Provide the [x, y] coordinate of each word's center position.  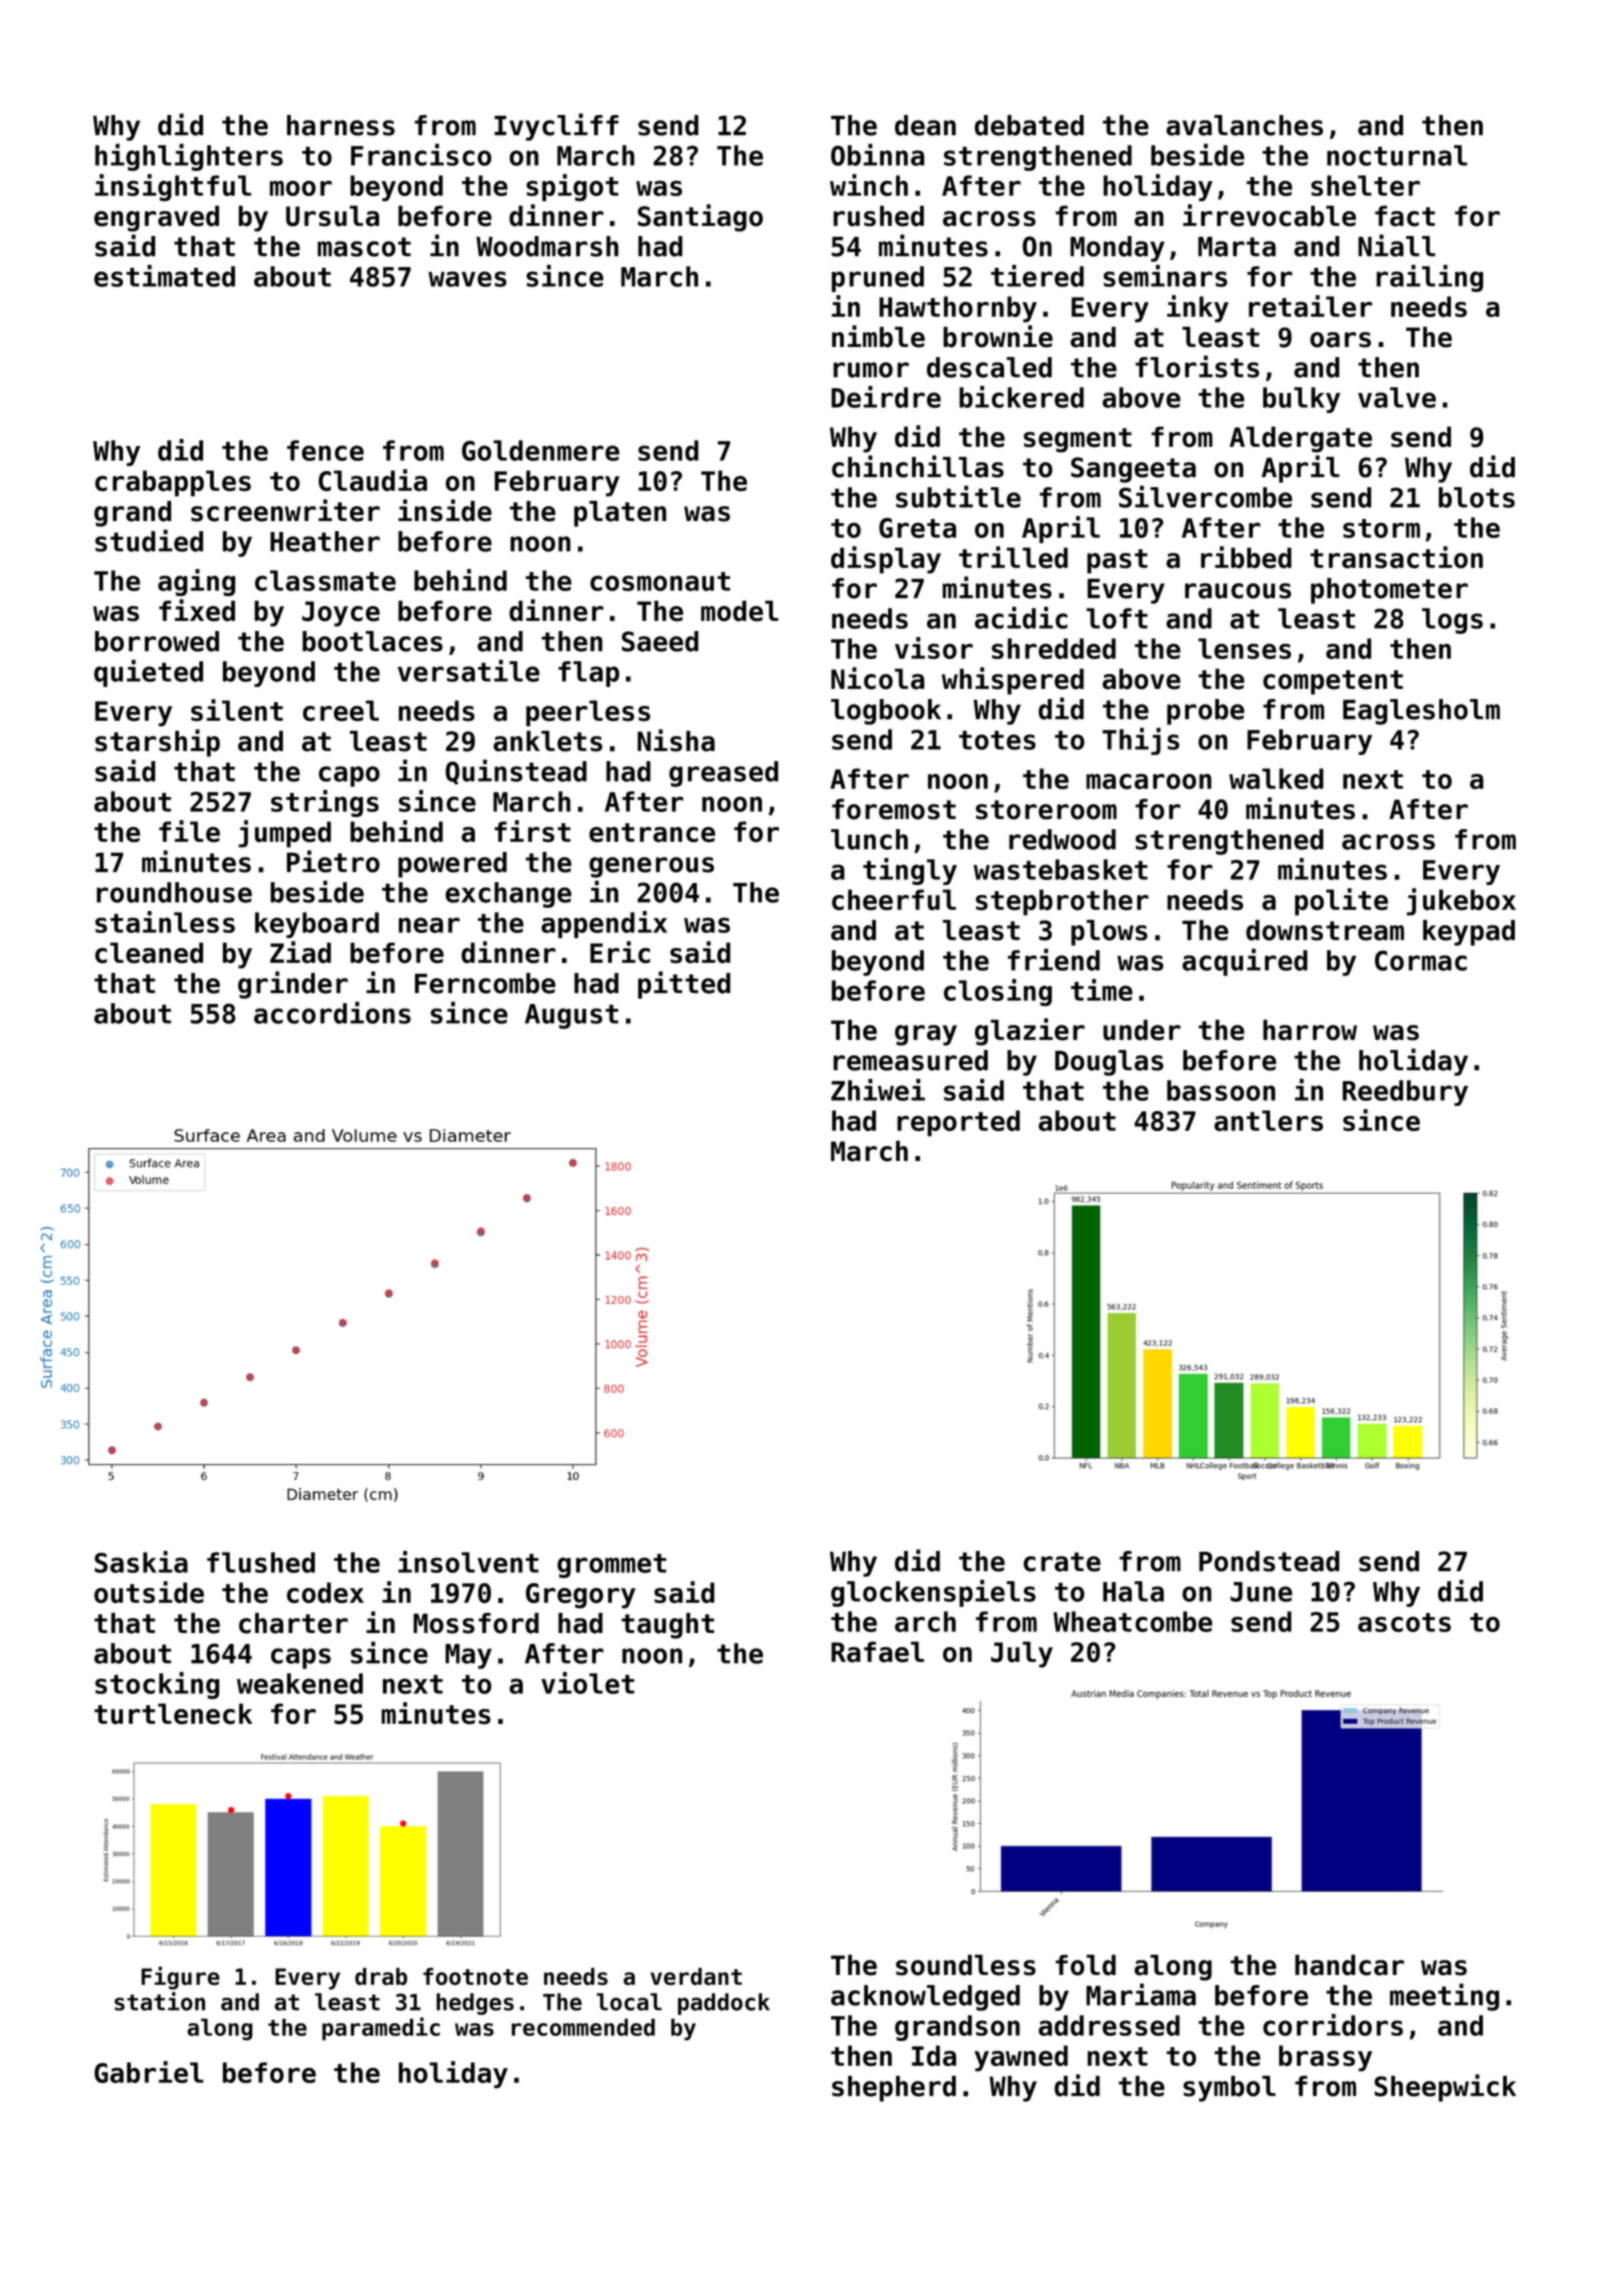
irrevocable [1269, 215]
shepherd [894, 2089]
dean [925, 125]
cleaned [149, 952]
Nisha [676, 740]
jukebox [1461, 902]
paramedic [381, 2029]
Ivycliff [556, 127]
